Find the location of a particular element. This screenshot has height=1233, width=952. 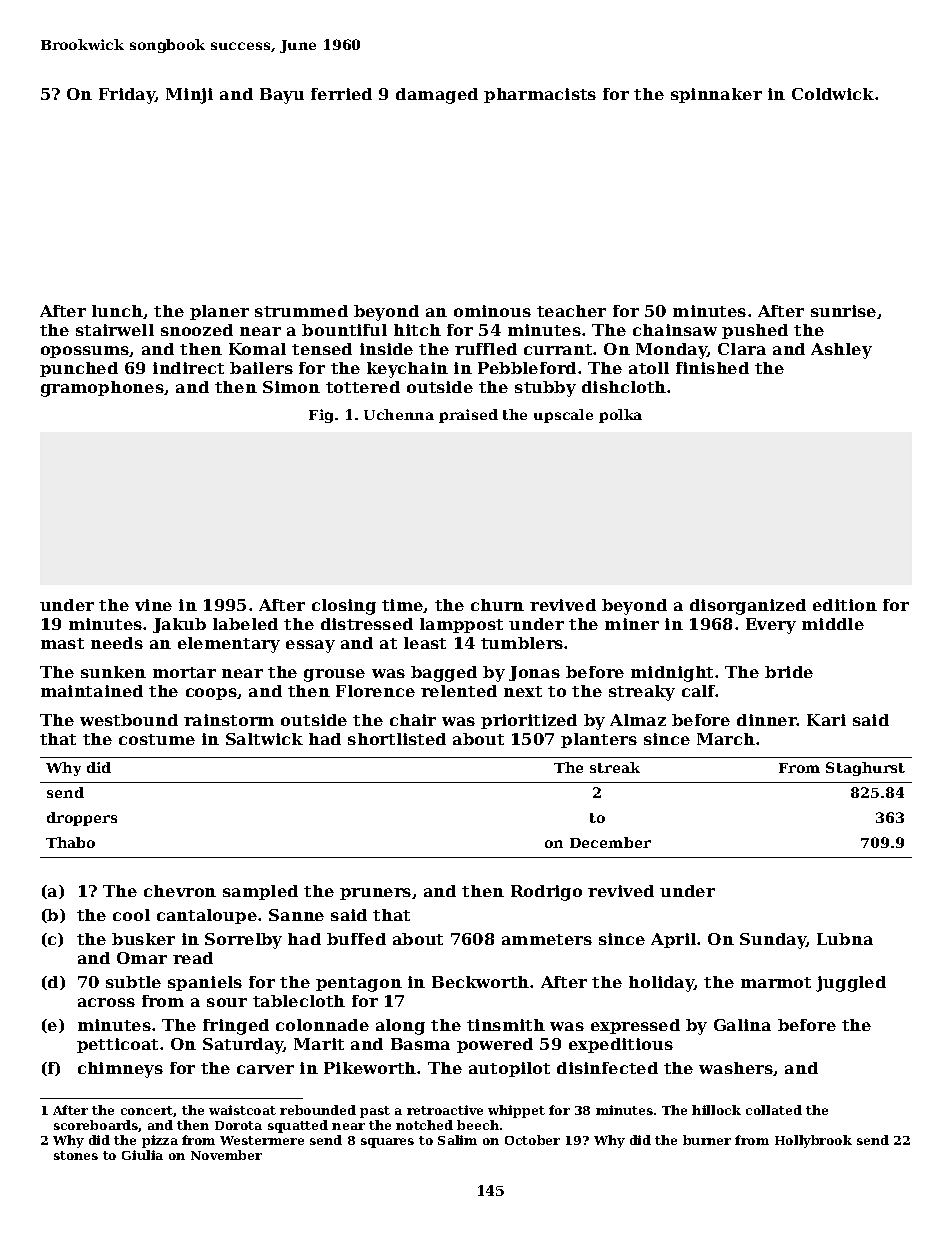

spinnaker is located at coordinates (716, 95).
